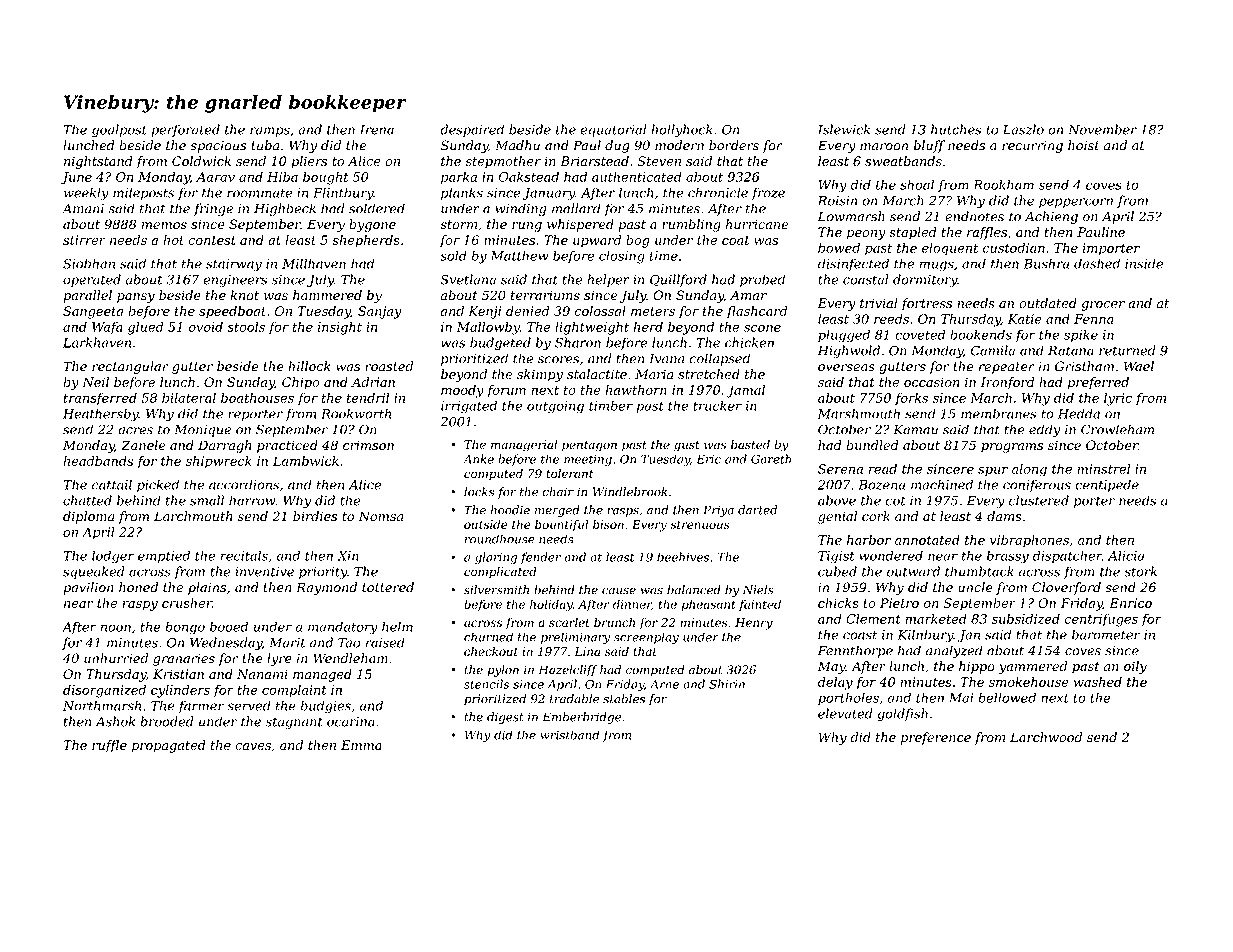  What do you see at coordinates (377, 130) in the screenshot?
I see `Irena` at bounding box center [377, 130].
